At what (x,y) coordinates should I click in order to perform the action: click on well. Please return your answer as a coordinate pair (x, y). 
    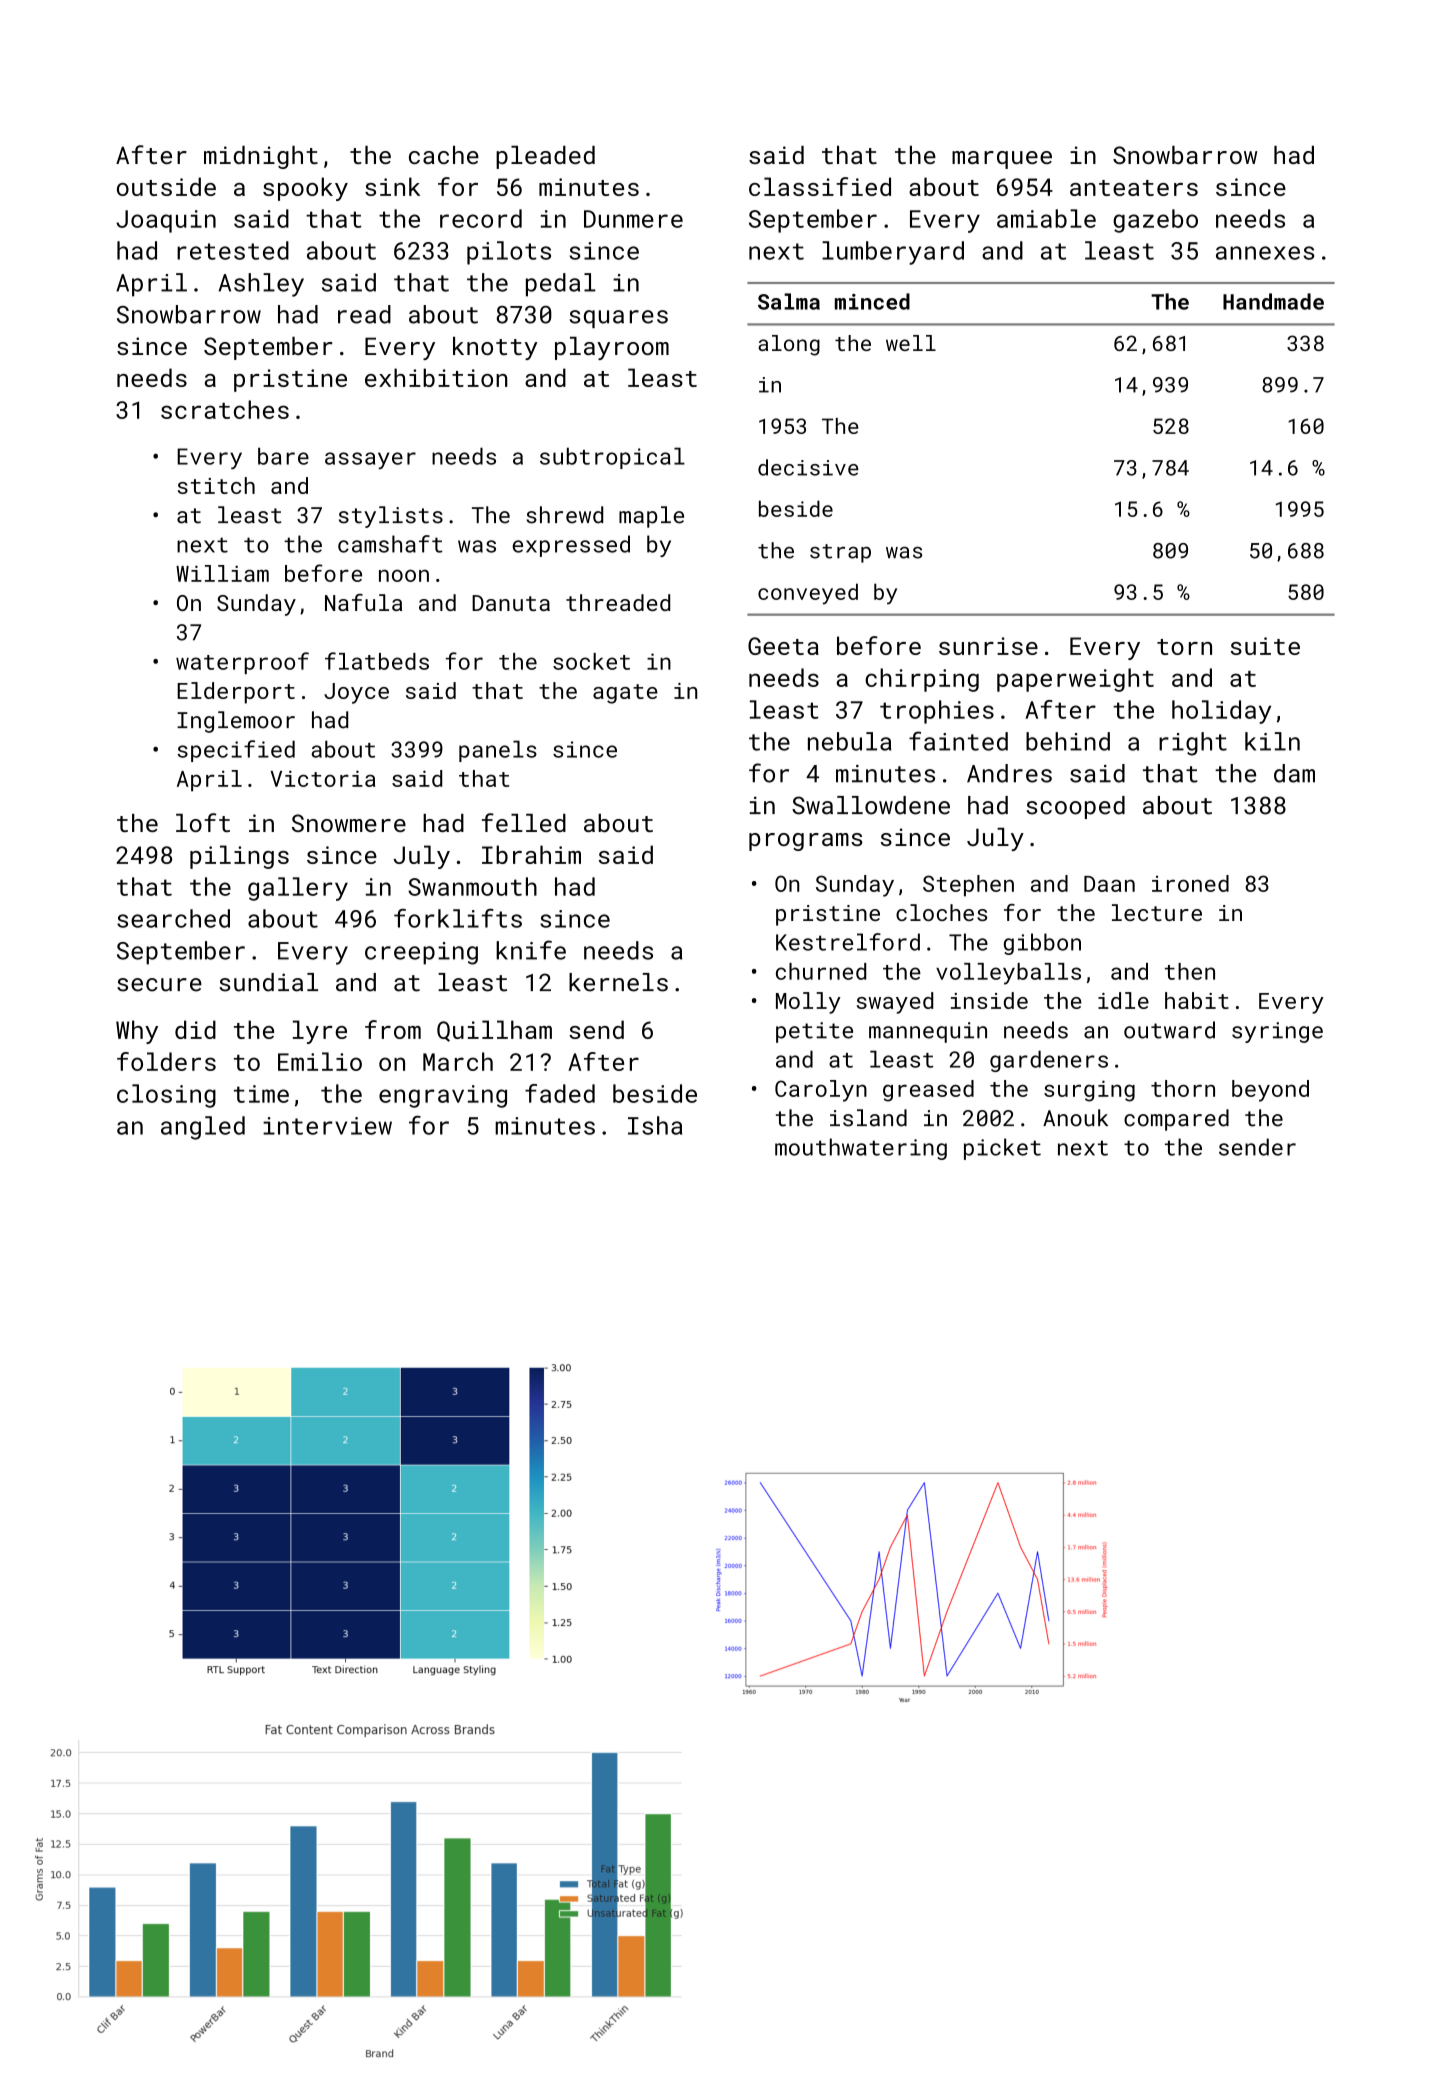
    Looking at the image, I should click on (911, 343).
